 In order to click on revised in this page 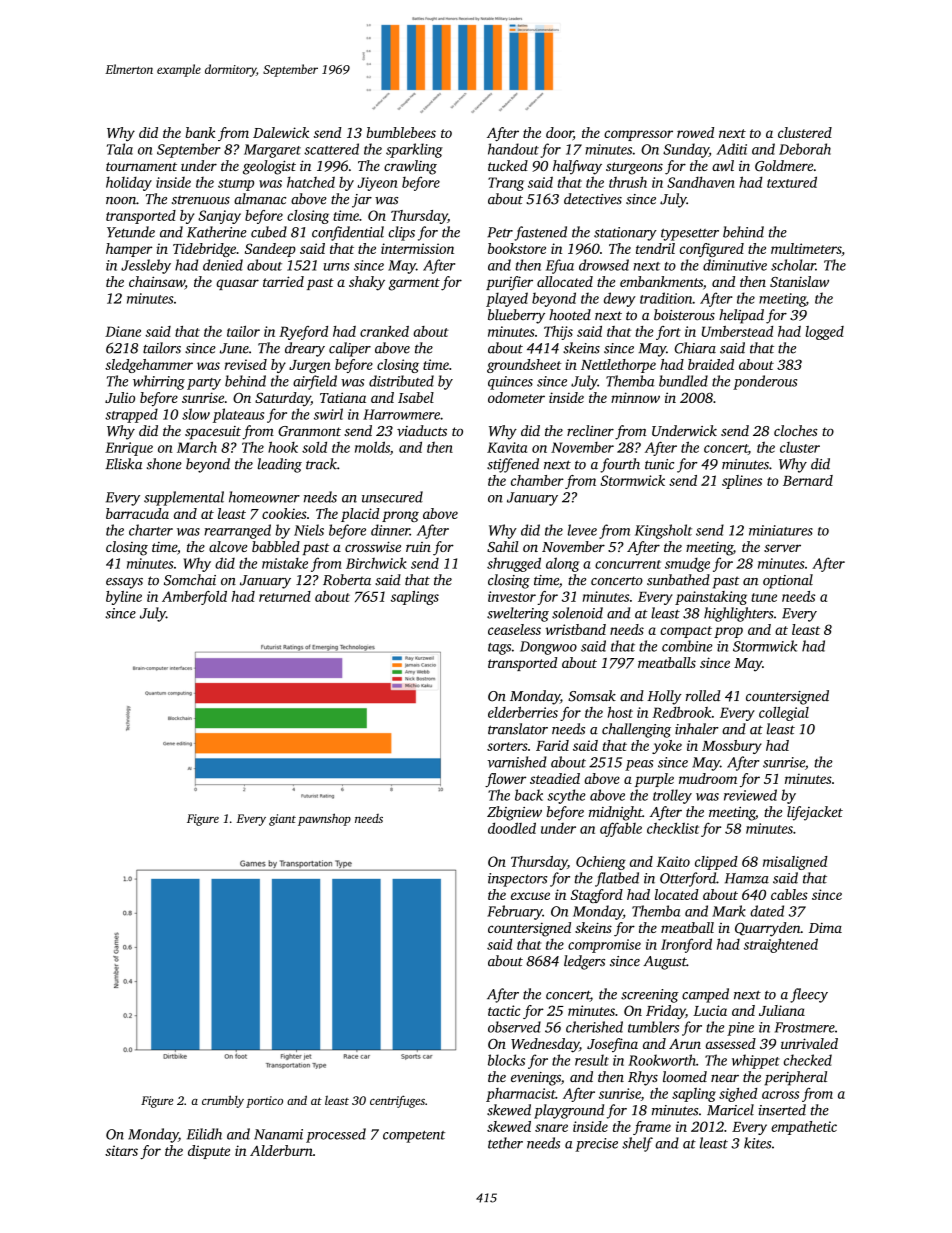, I will do `click(246, 364)`.
